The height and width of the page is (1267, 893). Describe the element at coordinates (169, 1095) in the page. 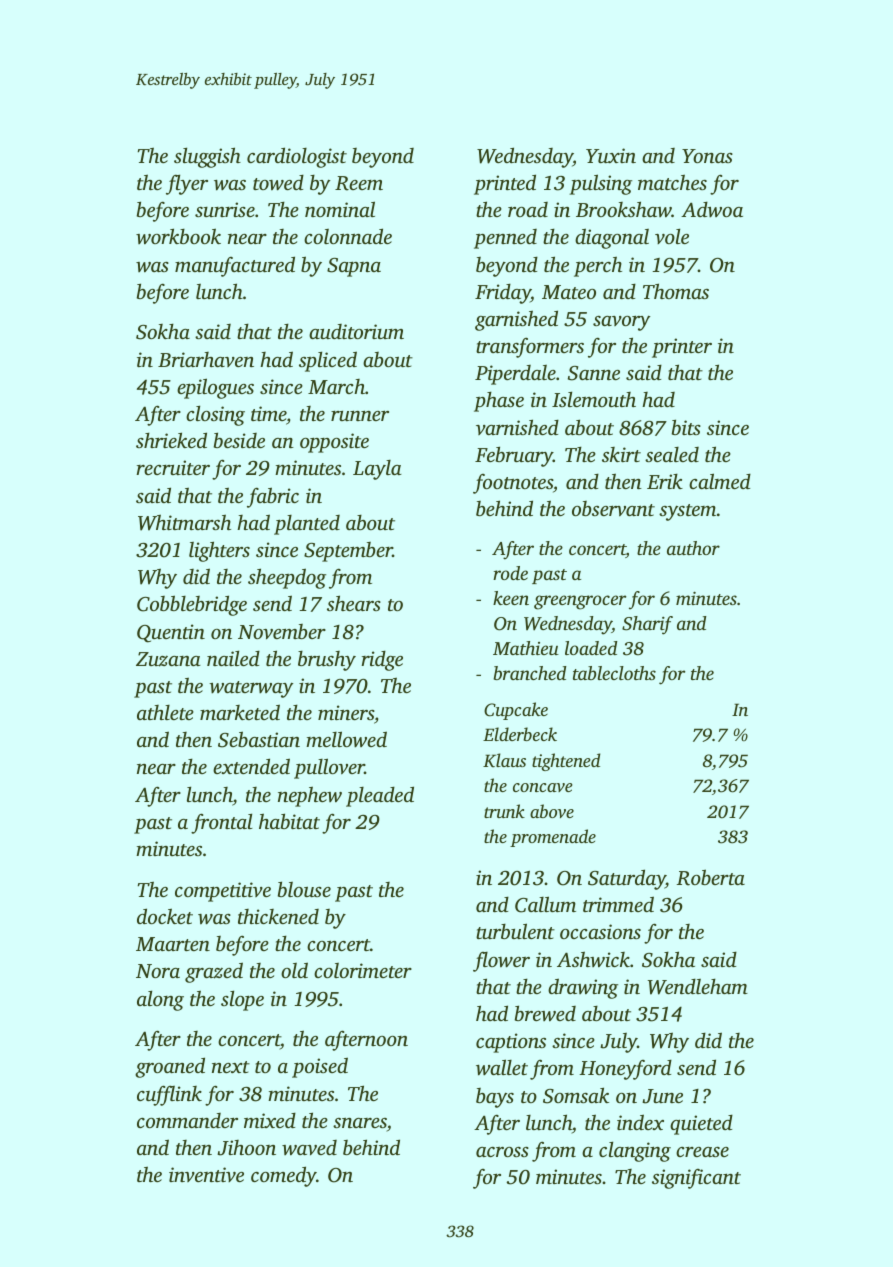

I see `cufflink` at that location.
